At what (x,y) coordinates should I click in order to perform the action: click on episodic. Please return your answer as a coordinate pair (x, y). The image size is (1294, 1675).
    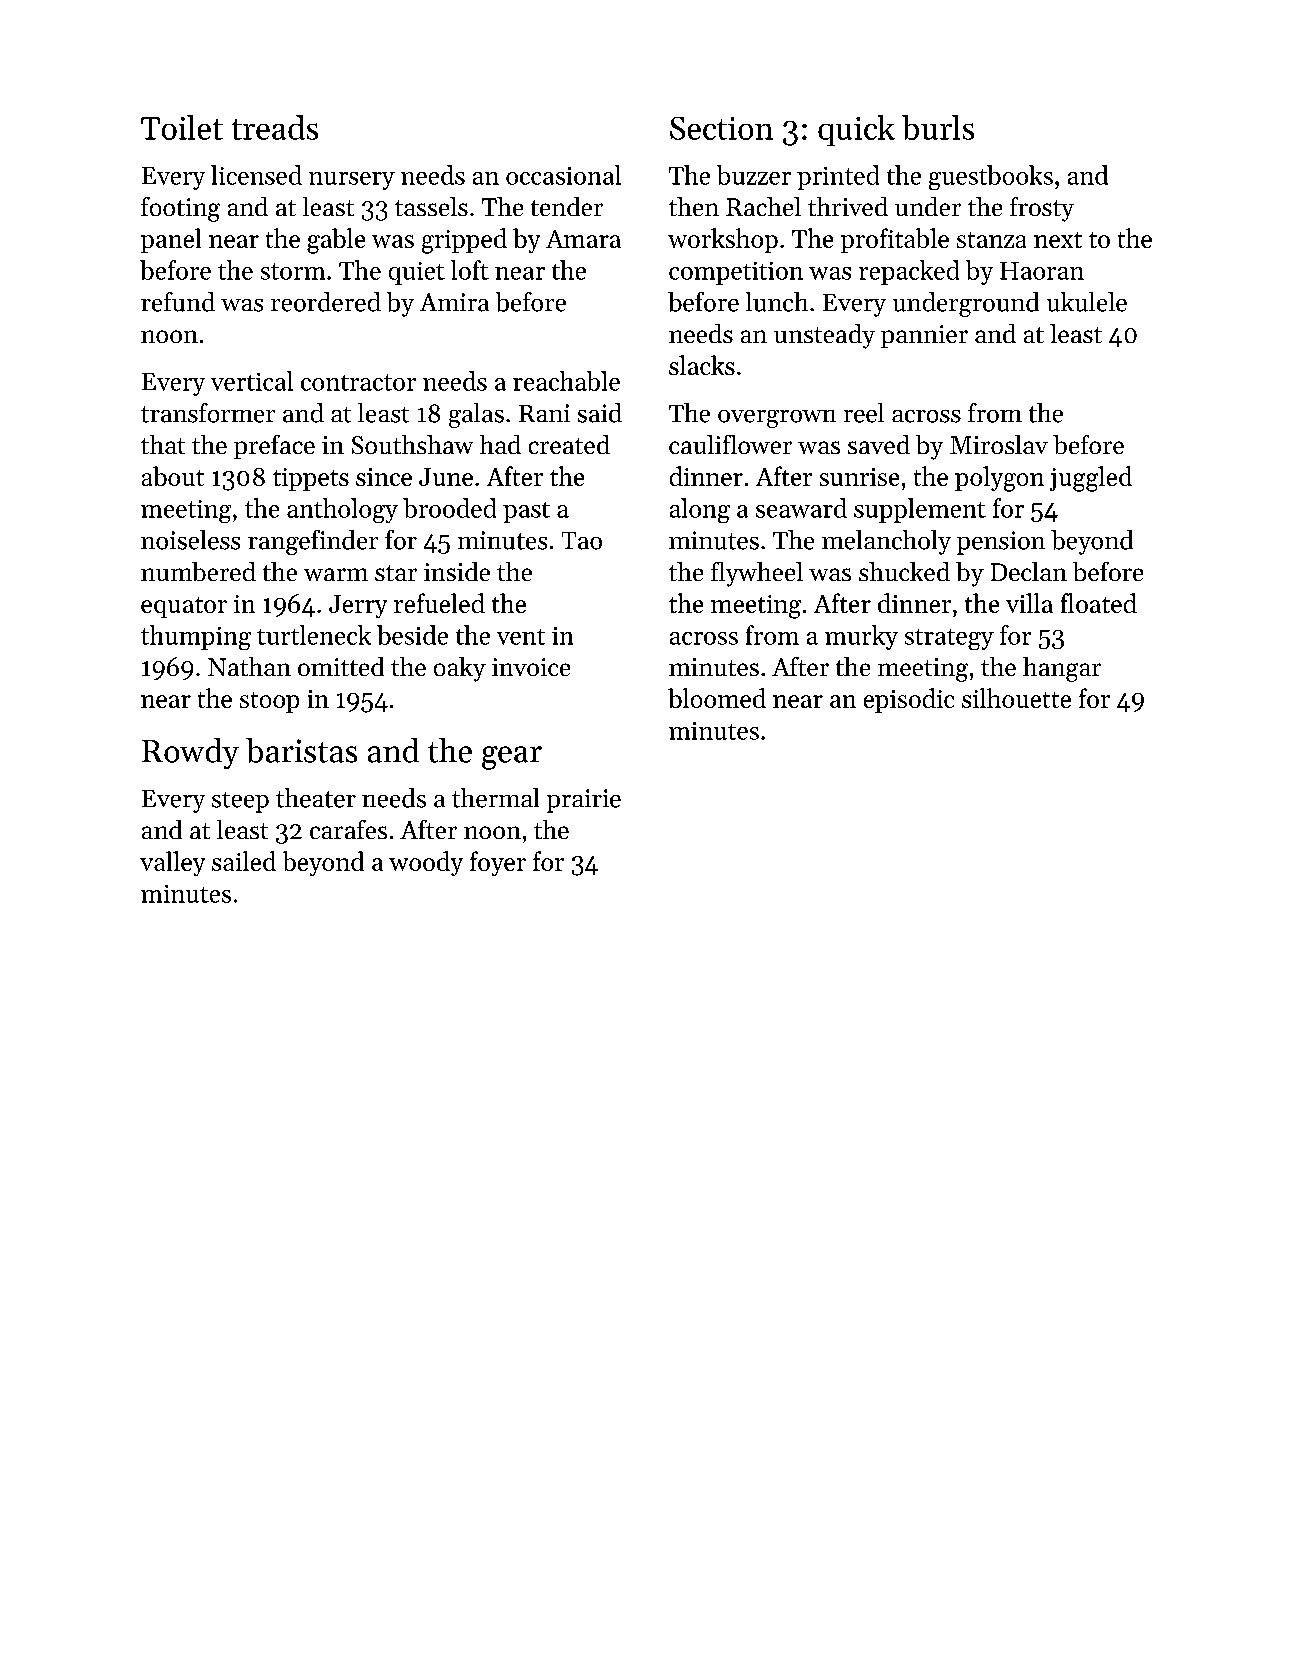
    Looking at the image, I should click on (909, 700).
